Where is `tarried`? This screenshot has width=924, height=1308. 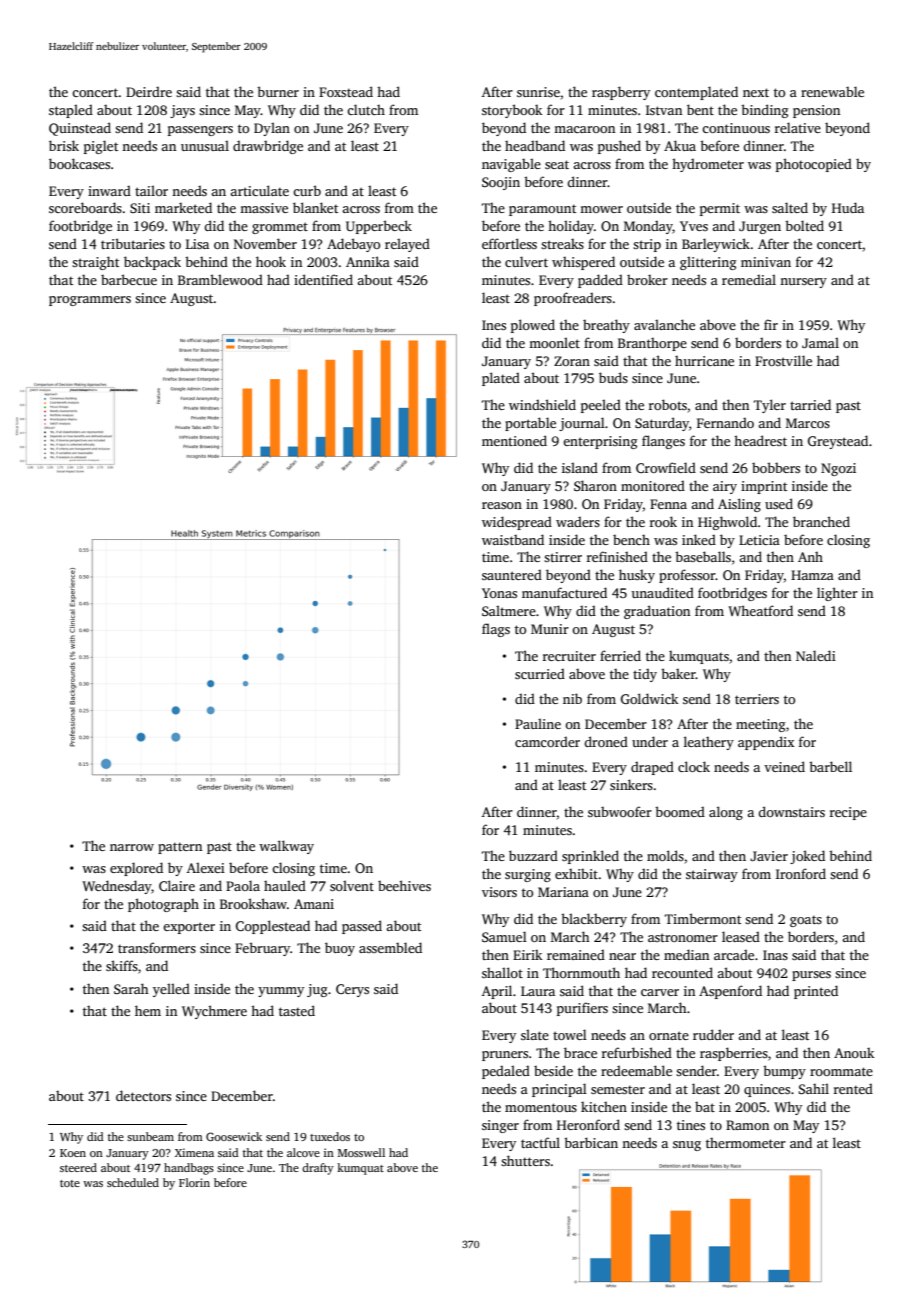 tarried is located at coordinates (810, 404).
